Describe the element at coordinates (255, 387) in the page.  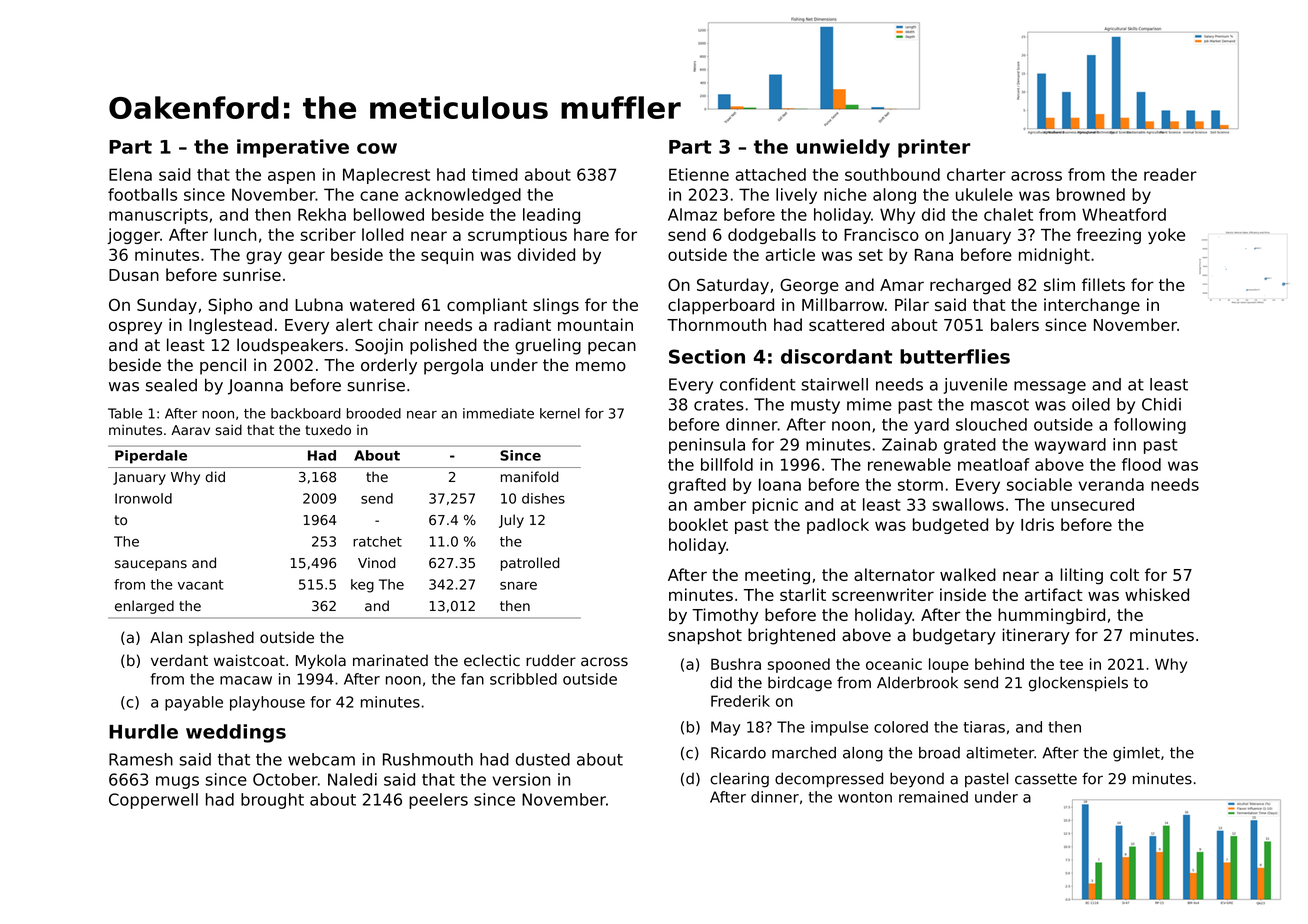
I see `Joanna` at that location.
